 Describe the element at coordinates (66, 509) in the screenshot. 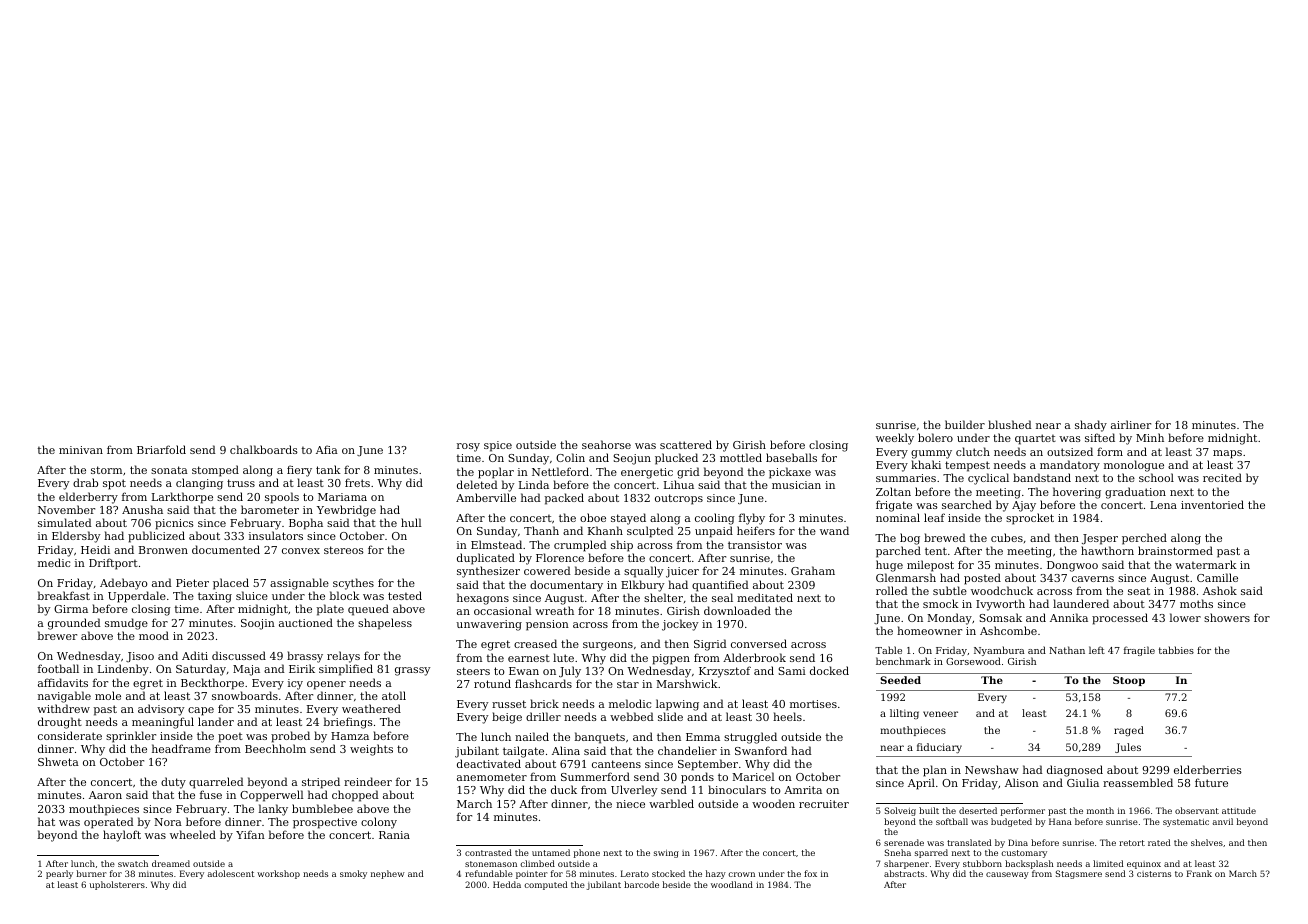

I see `November` at that location.
